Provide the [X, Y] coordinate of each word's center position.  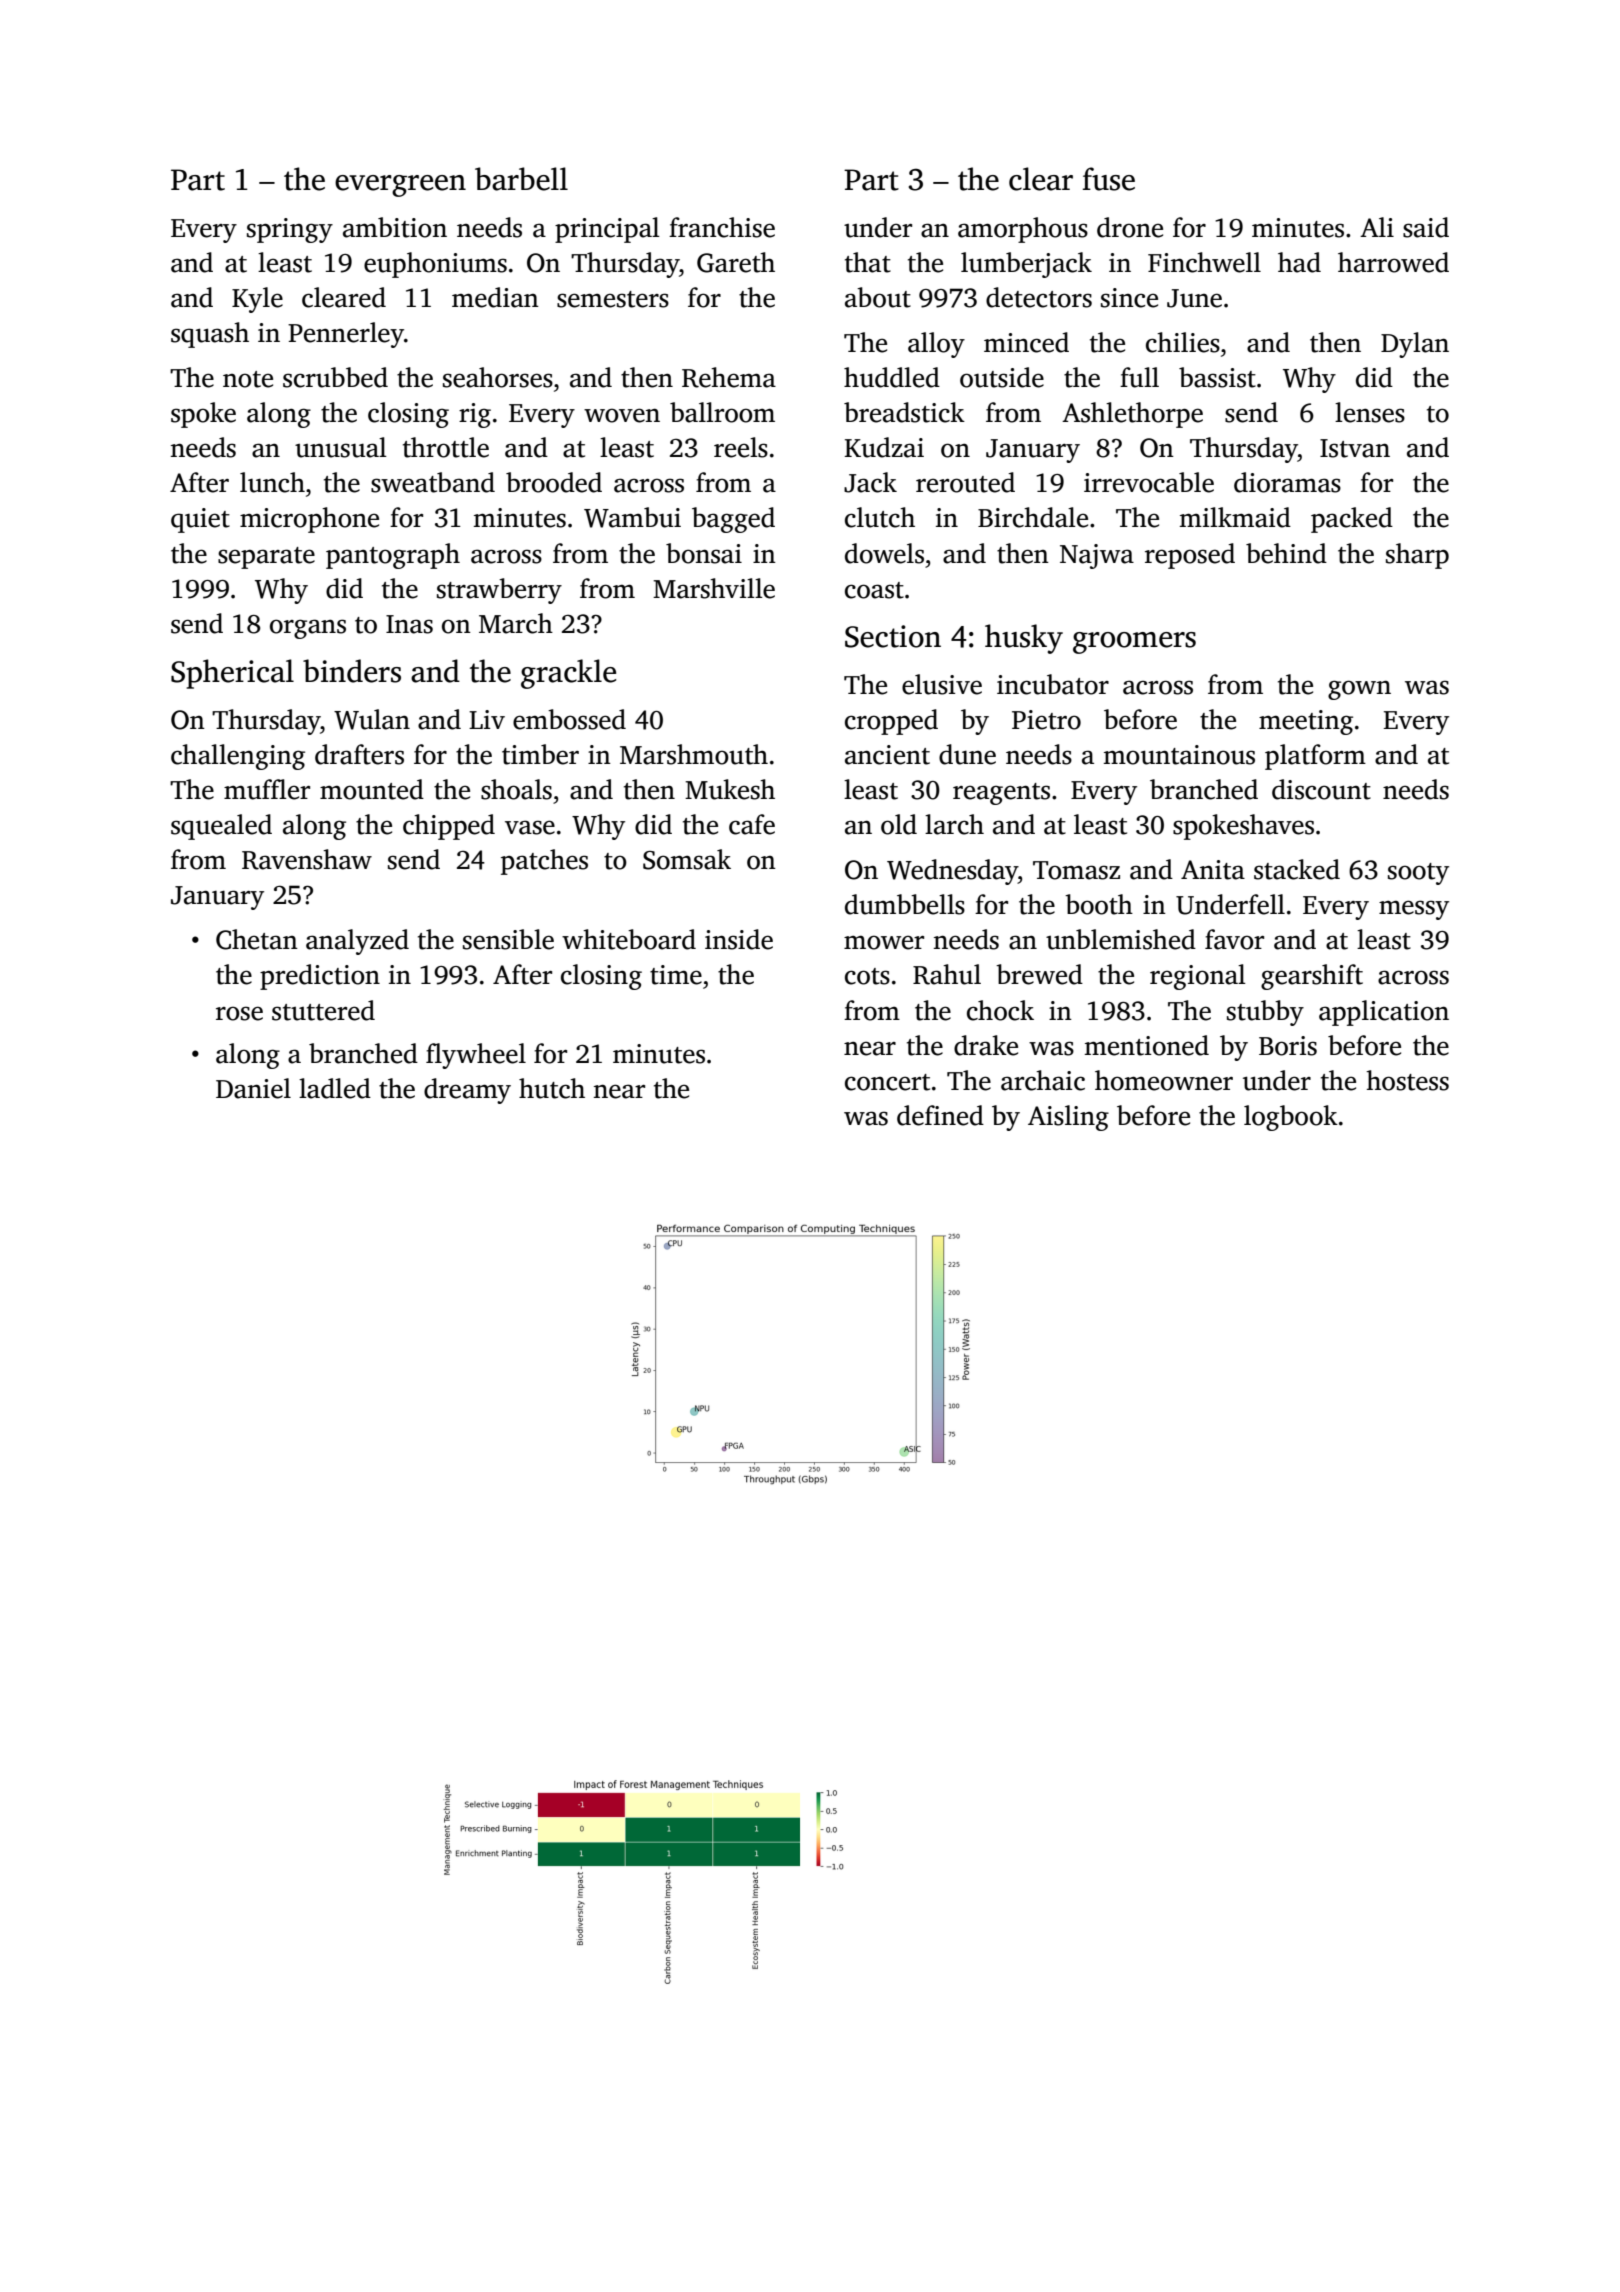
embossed [569, 719]
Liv [487, 719]
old [899, 824]
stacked [1297, 869]
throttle [446, 447]
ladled [335, 1088]
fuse [1109, 179]
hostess [1407, 1080]
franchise [722, 227]
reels [741, 447]
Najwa [1097, 556]
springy [290, 230]
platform [1315, 757]
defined [940, 1115]
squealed [221, 827]
